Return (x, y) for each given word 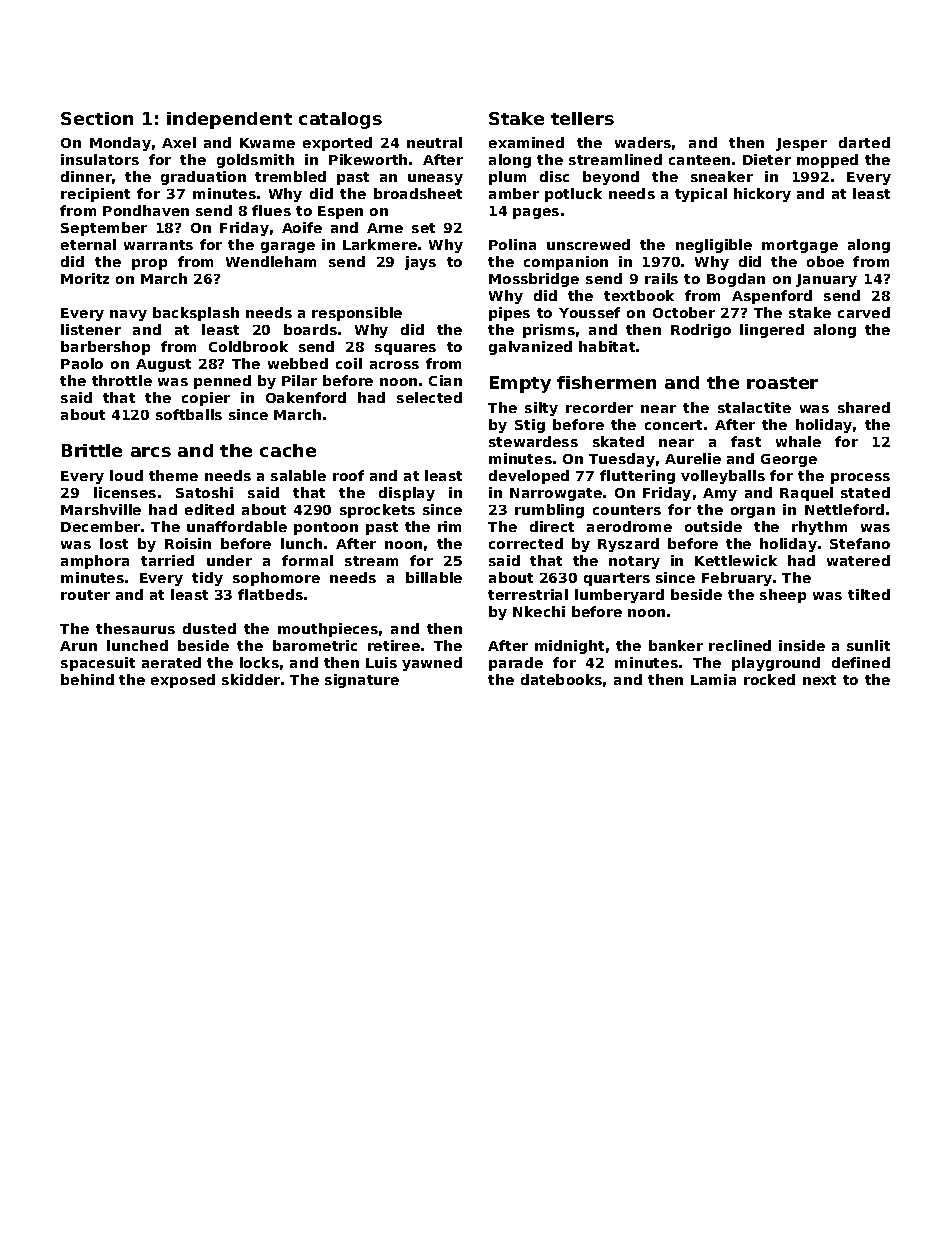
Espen (340, 212)
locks (259, 662)
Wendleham (271, 261)
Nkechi (539, 611)
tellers (582, 118)
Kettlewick (736, 560)
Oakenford (306, 397)
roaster (782, 383)
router (85, 595)
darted (864, 142)
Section (97, 118)
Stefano (860, 543)
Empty (520, 384)
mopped (827, 161)
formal (307, 560)
